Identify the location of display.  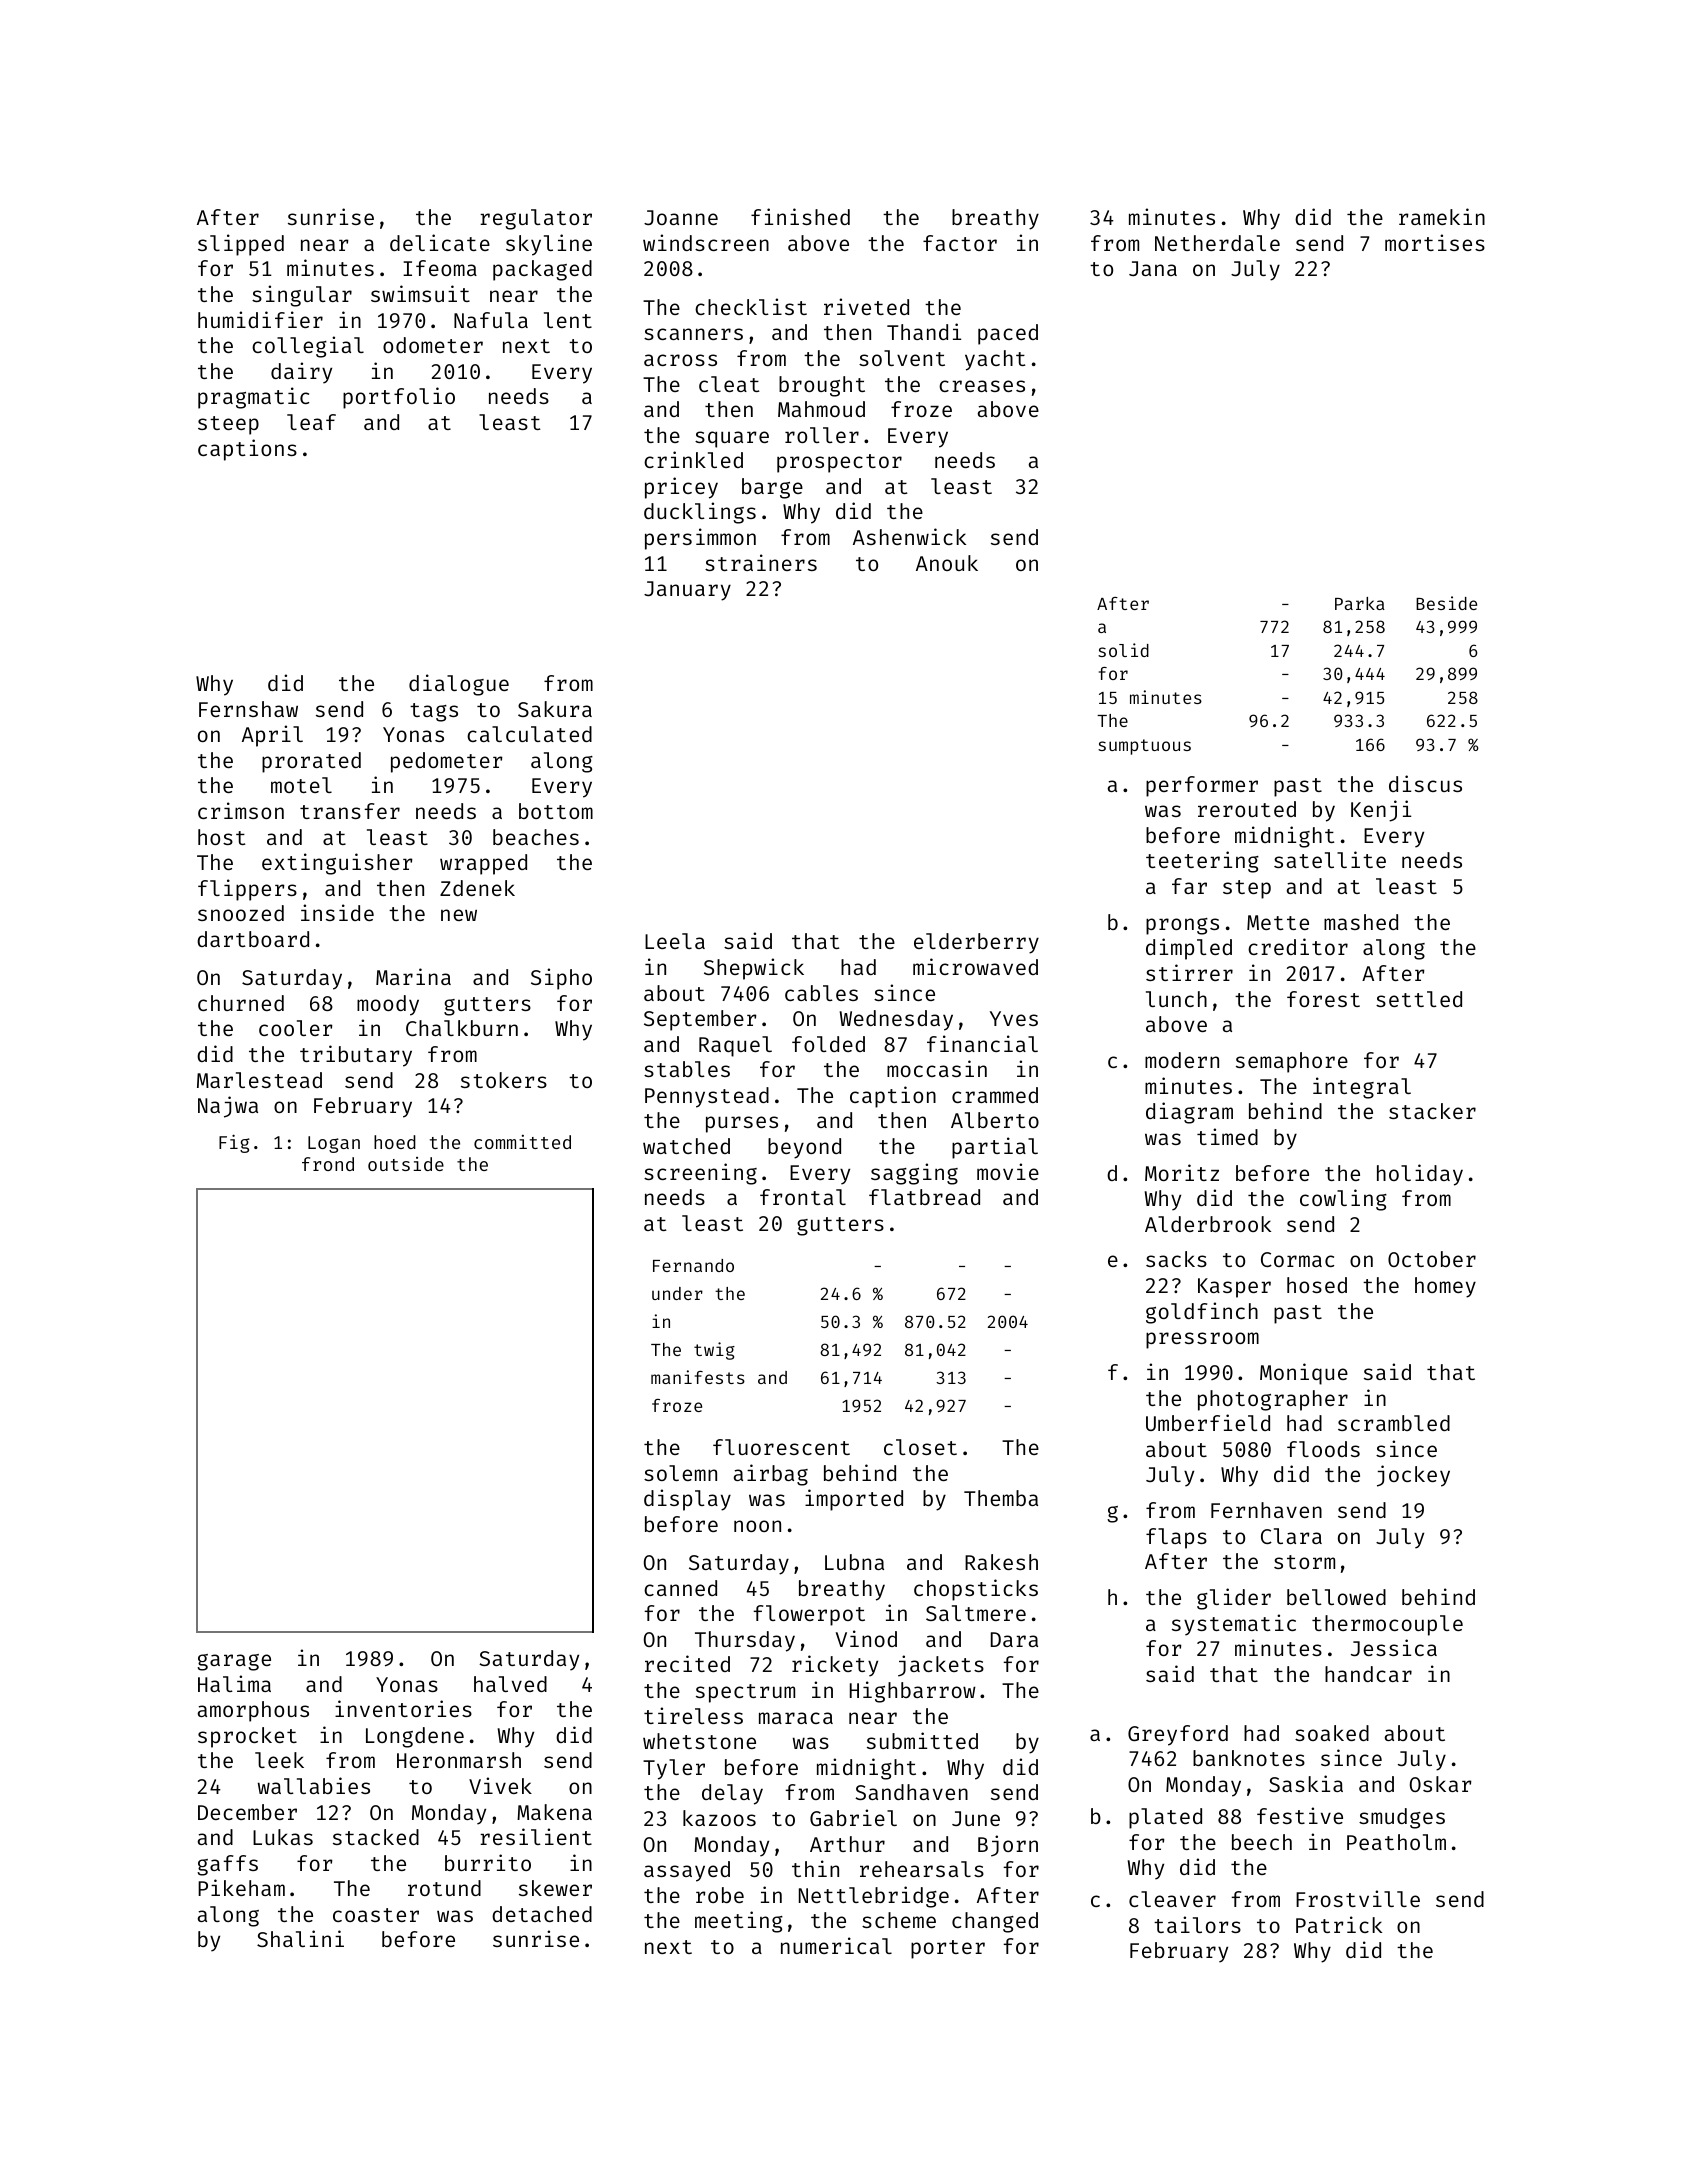
(687, 1500).
